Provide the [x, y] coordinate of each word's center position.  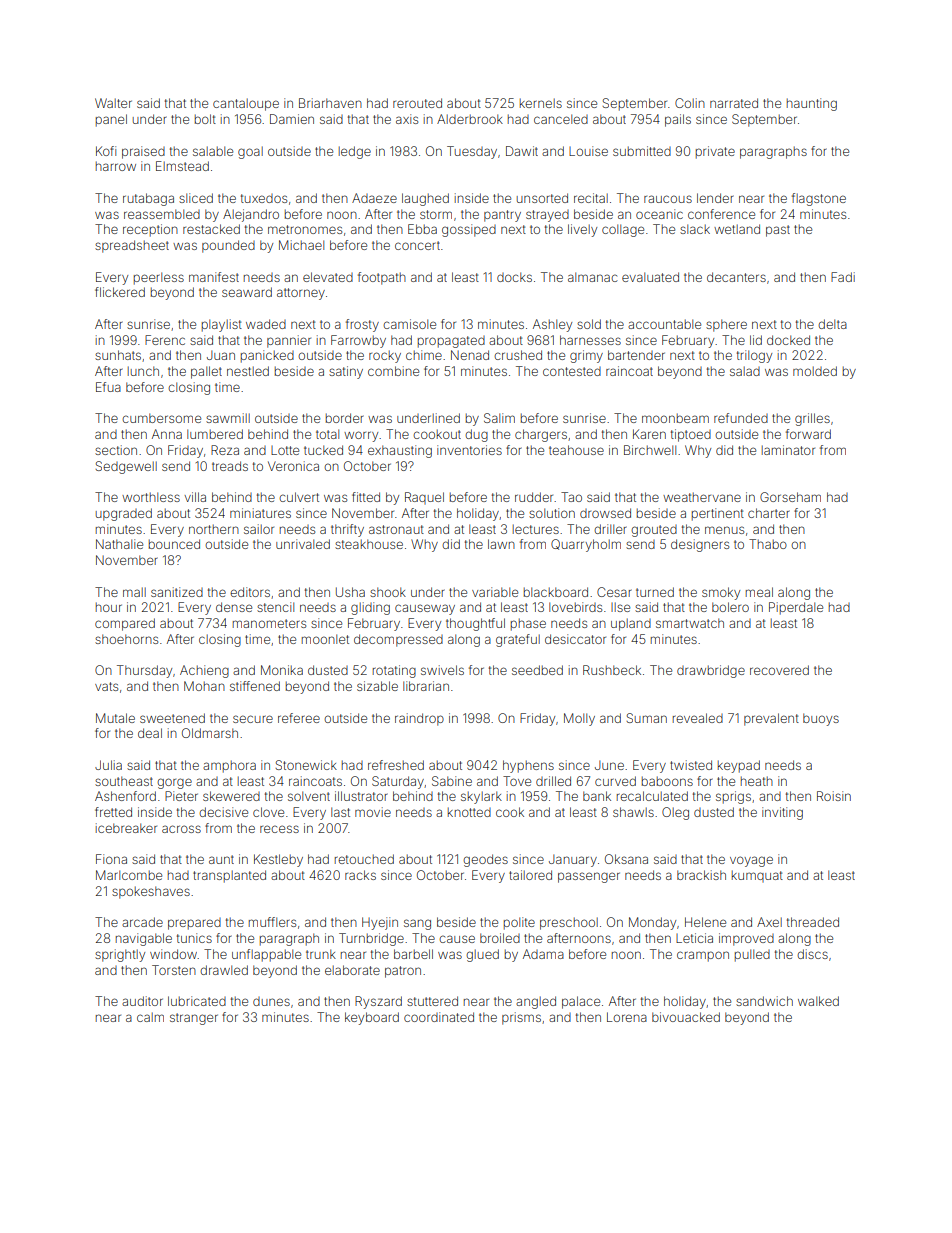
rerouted [417, 103]
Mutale [115, 718]
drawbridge [711, 671]
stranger [194, 1019]
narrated [734, 103]
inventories [469, 450]
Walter [113, 103]
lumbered [215, 434]
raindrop [419, 719]
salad [745, 371]
